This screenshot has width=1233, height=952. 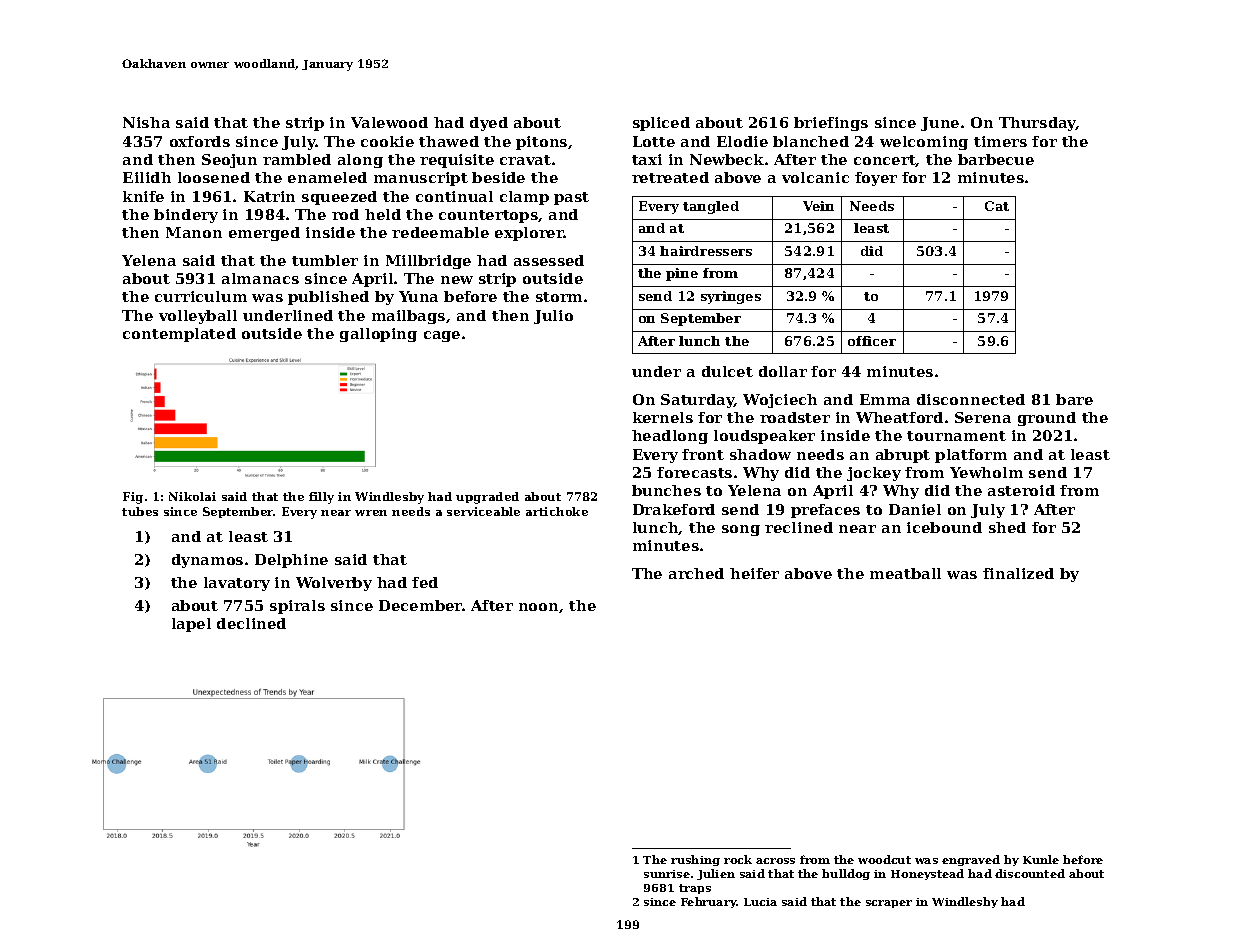 I want to click on upgraded, so click(x=487, y=498).
